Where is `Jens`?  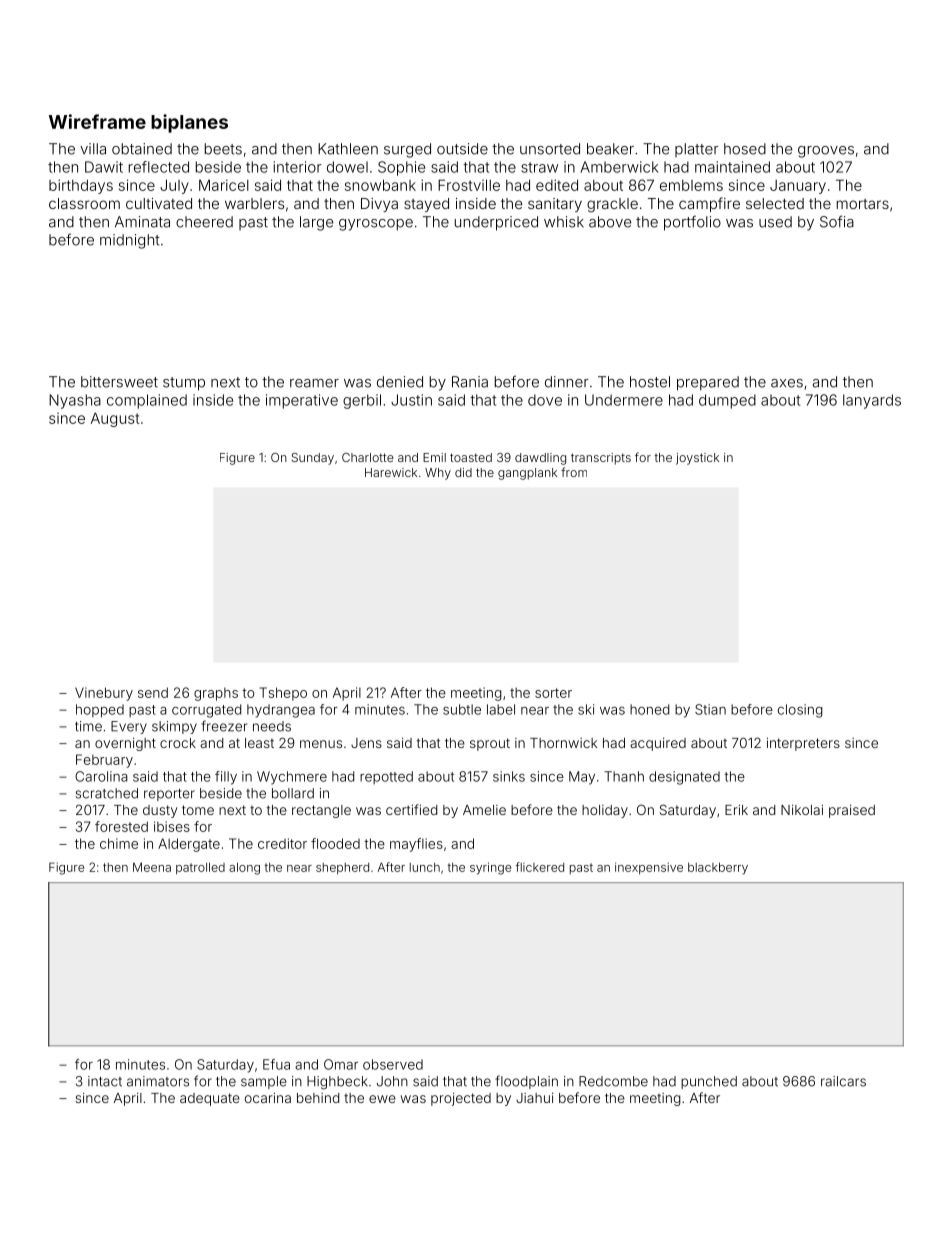 Jens is located at coordinates (366, 743).
